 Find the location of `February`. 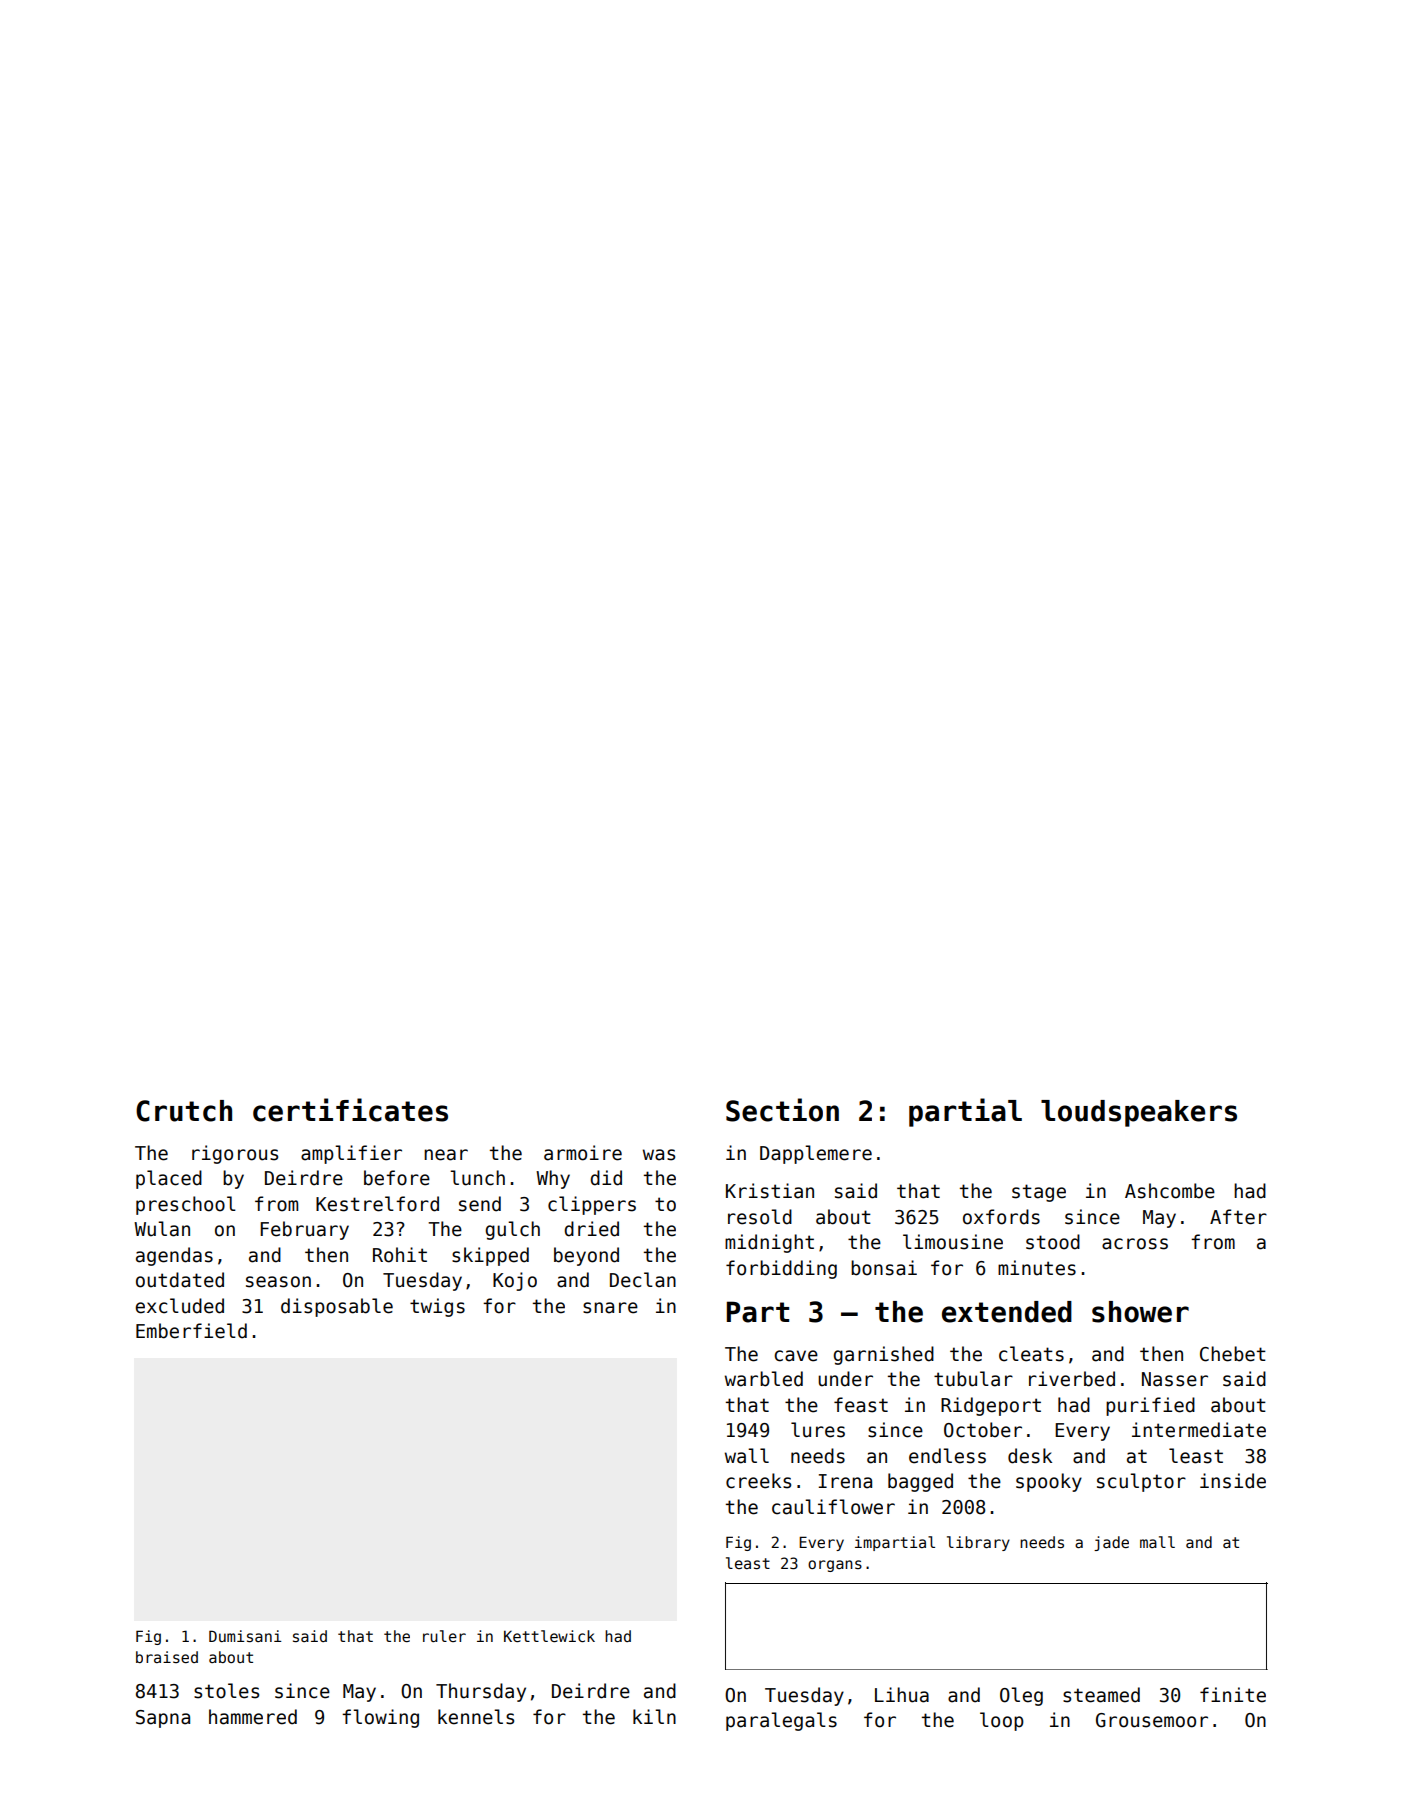

February is located at coordinates (304, 1230).
